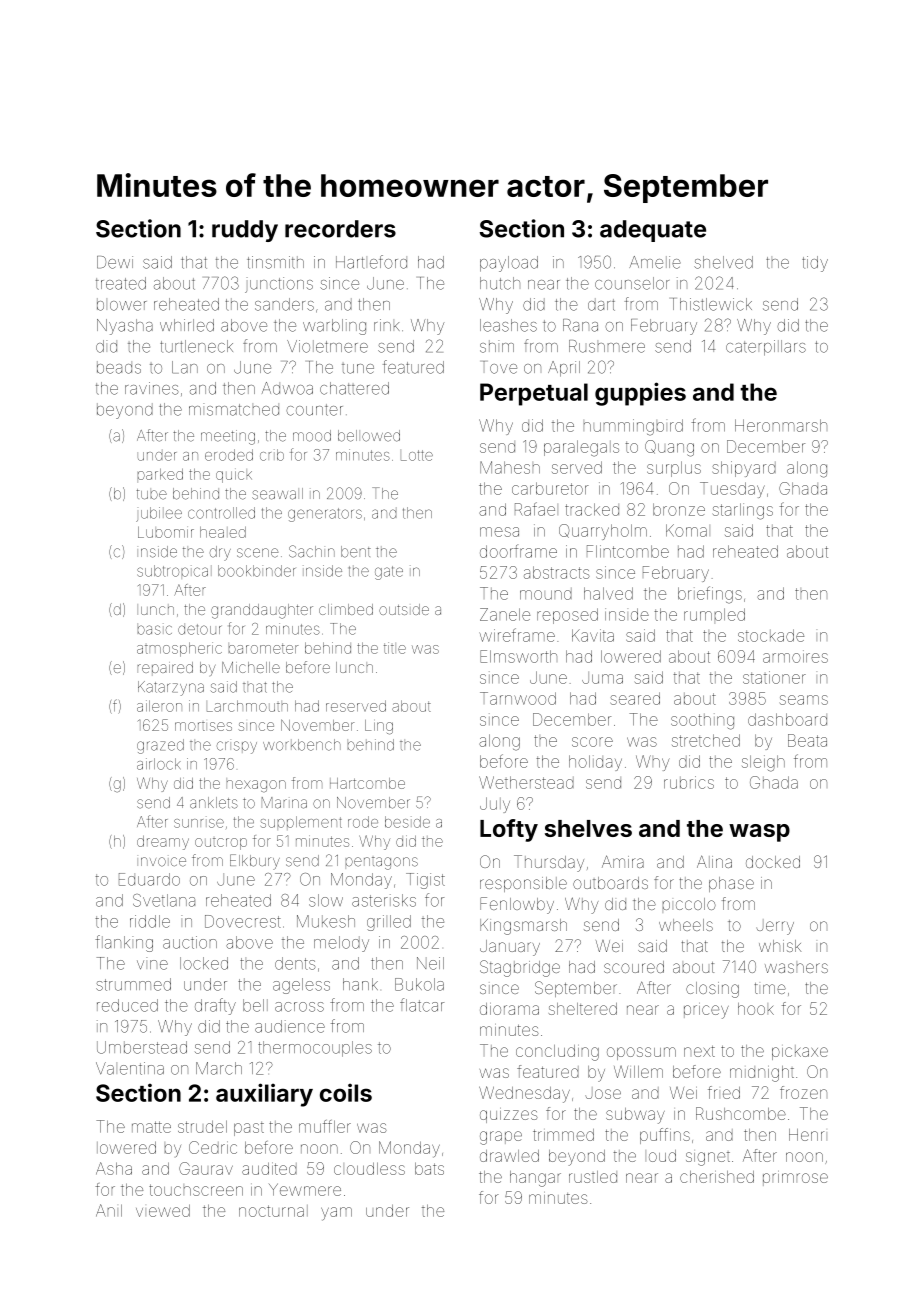 This screenshot has height=1311, width=924. I want to click on Lofty, so click(509, 830).
